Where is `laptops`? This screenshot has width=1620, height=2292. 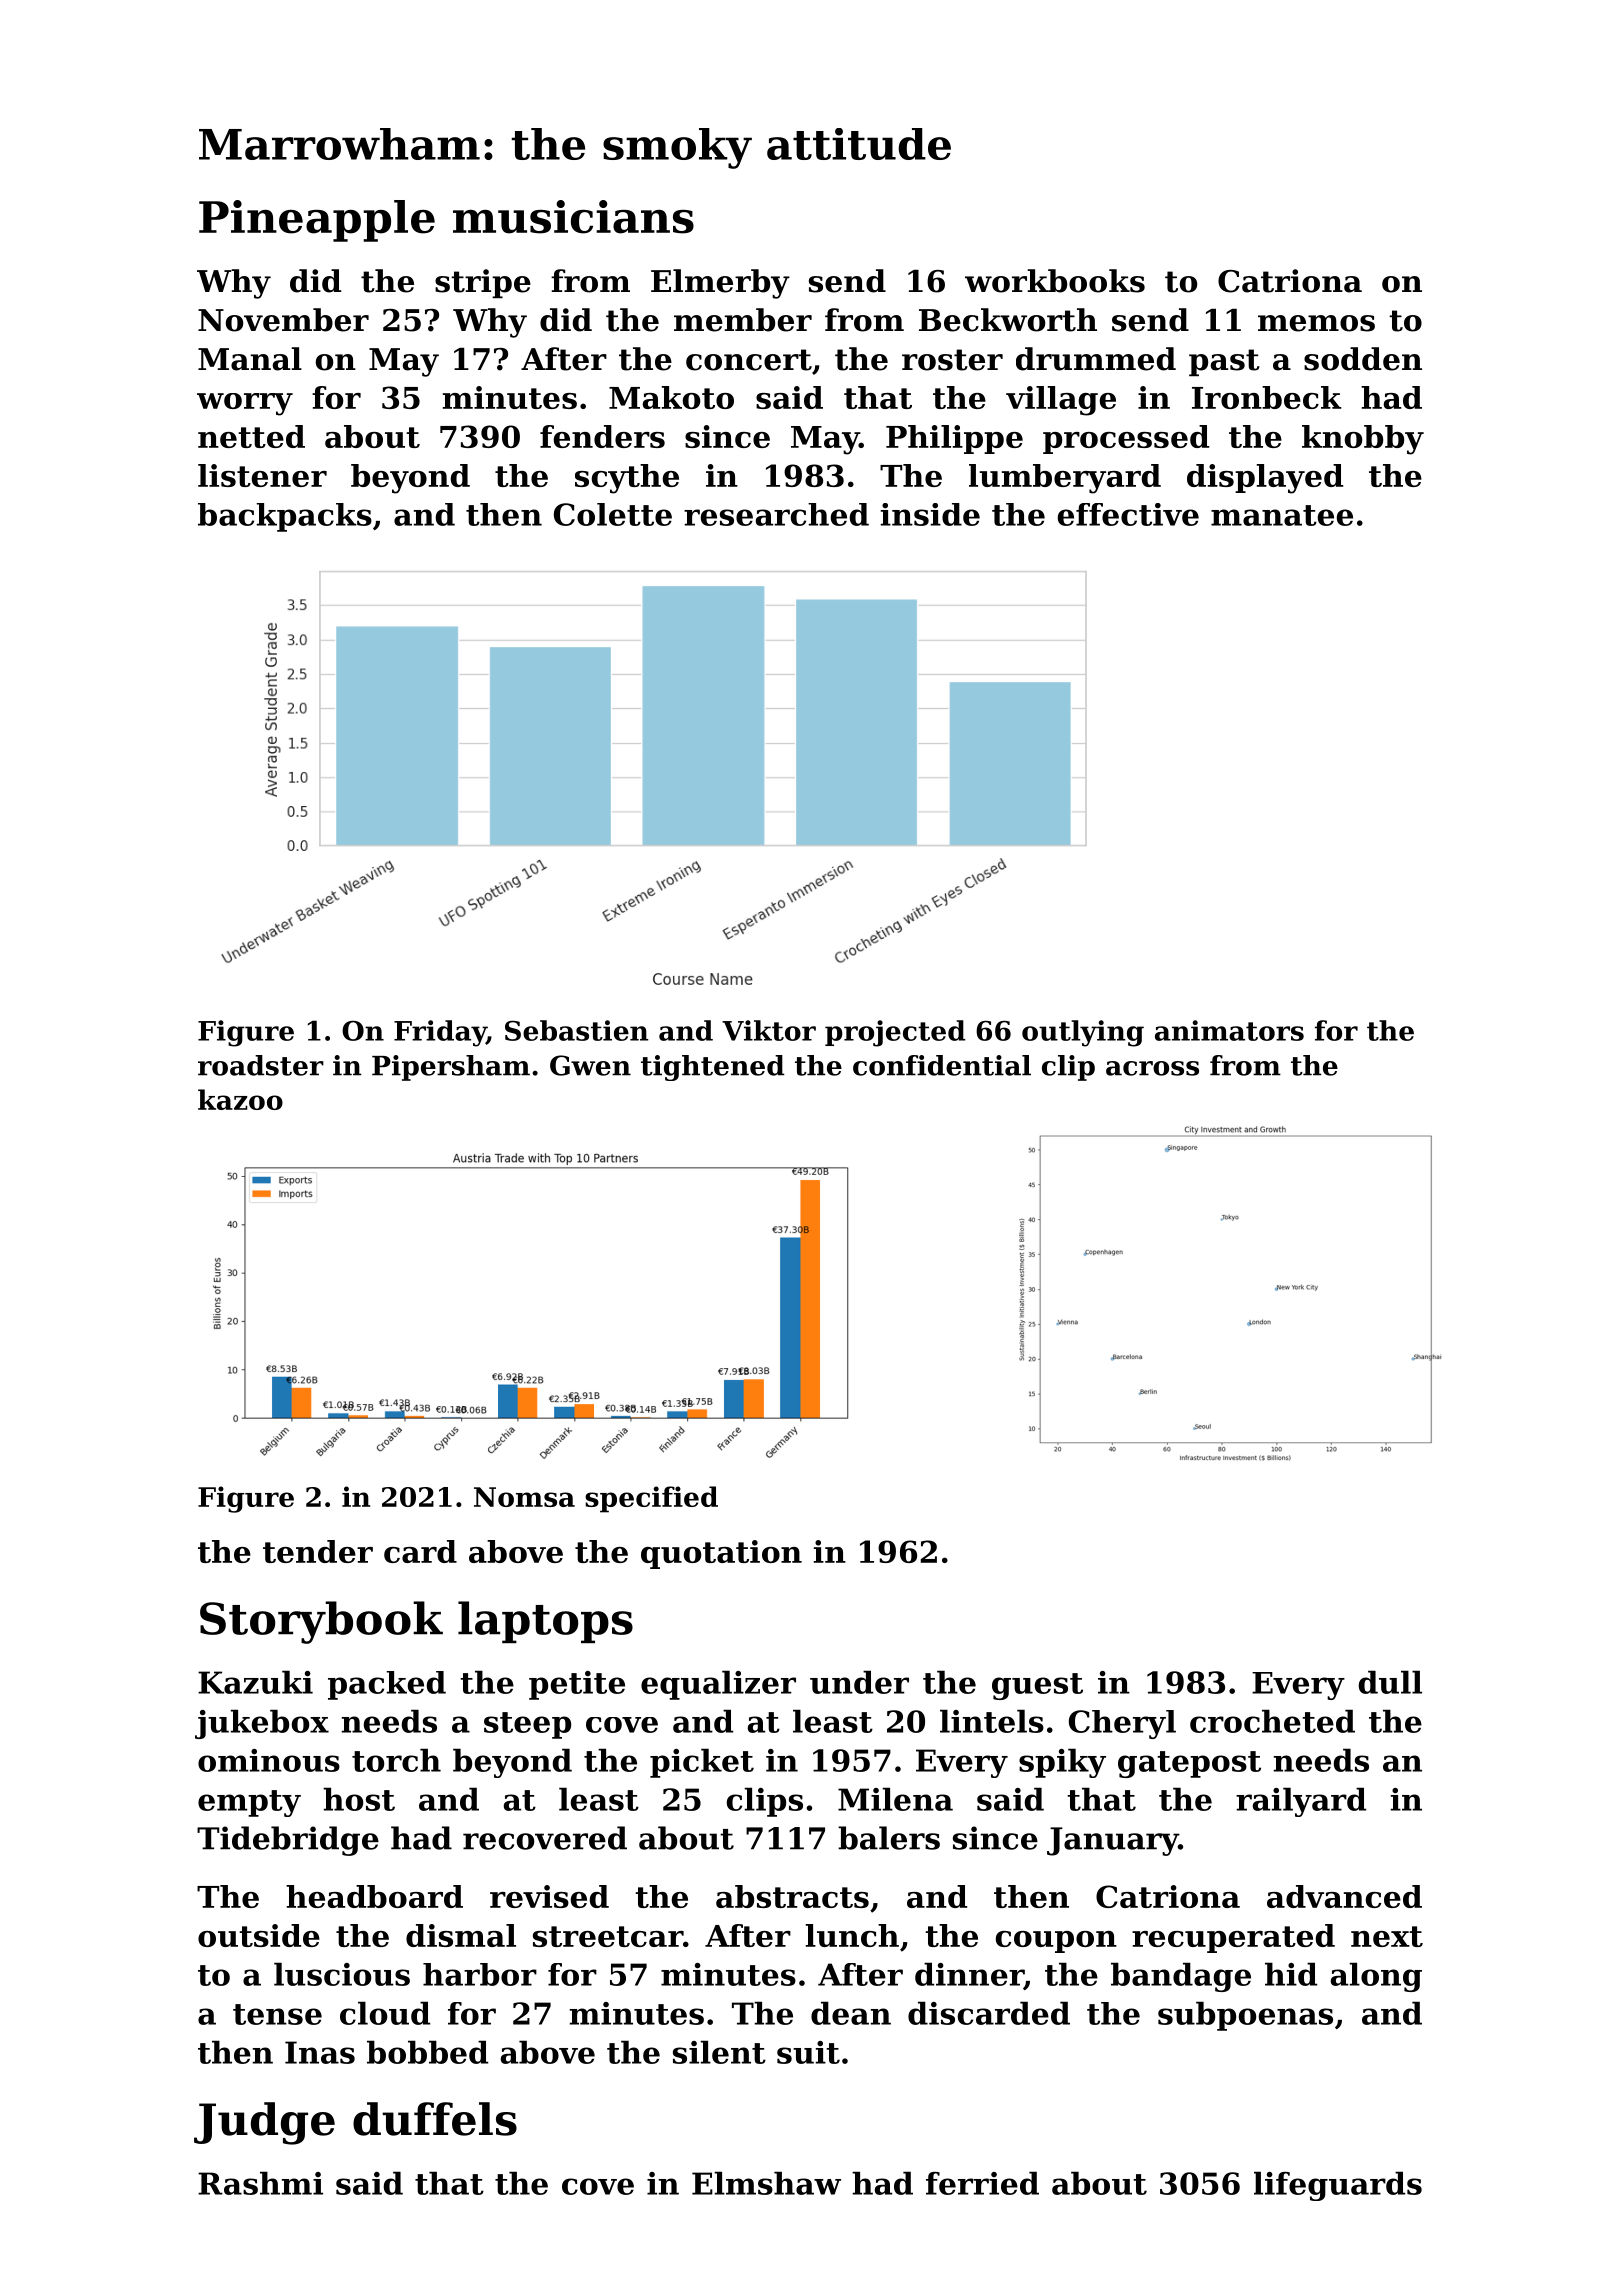
laptops is located at coordinates (545, 1622).
